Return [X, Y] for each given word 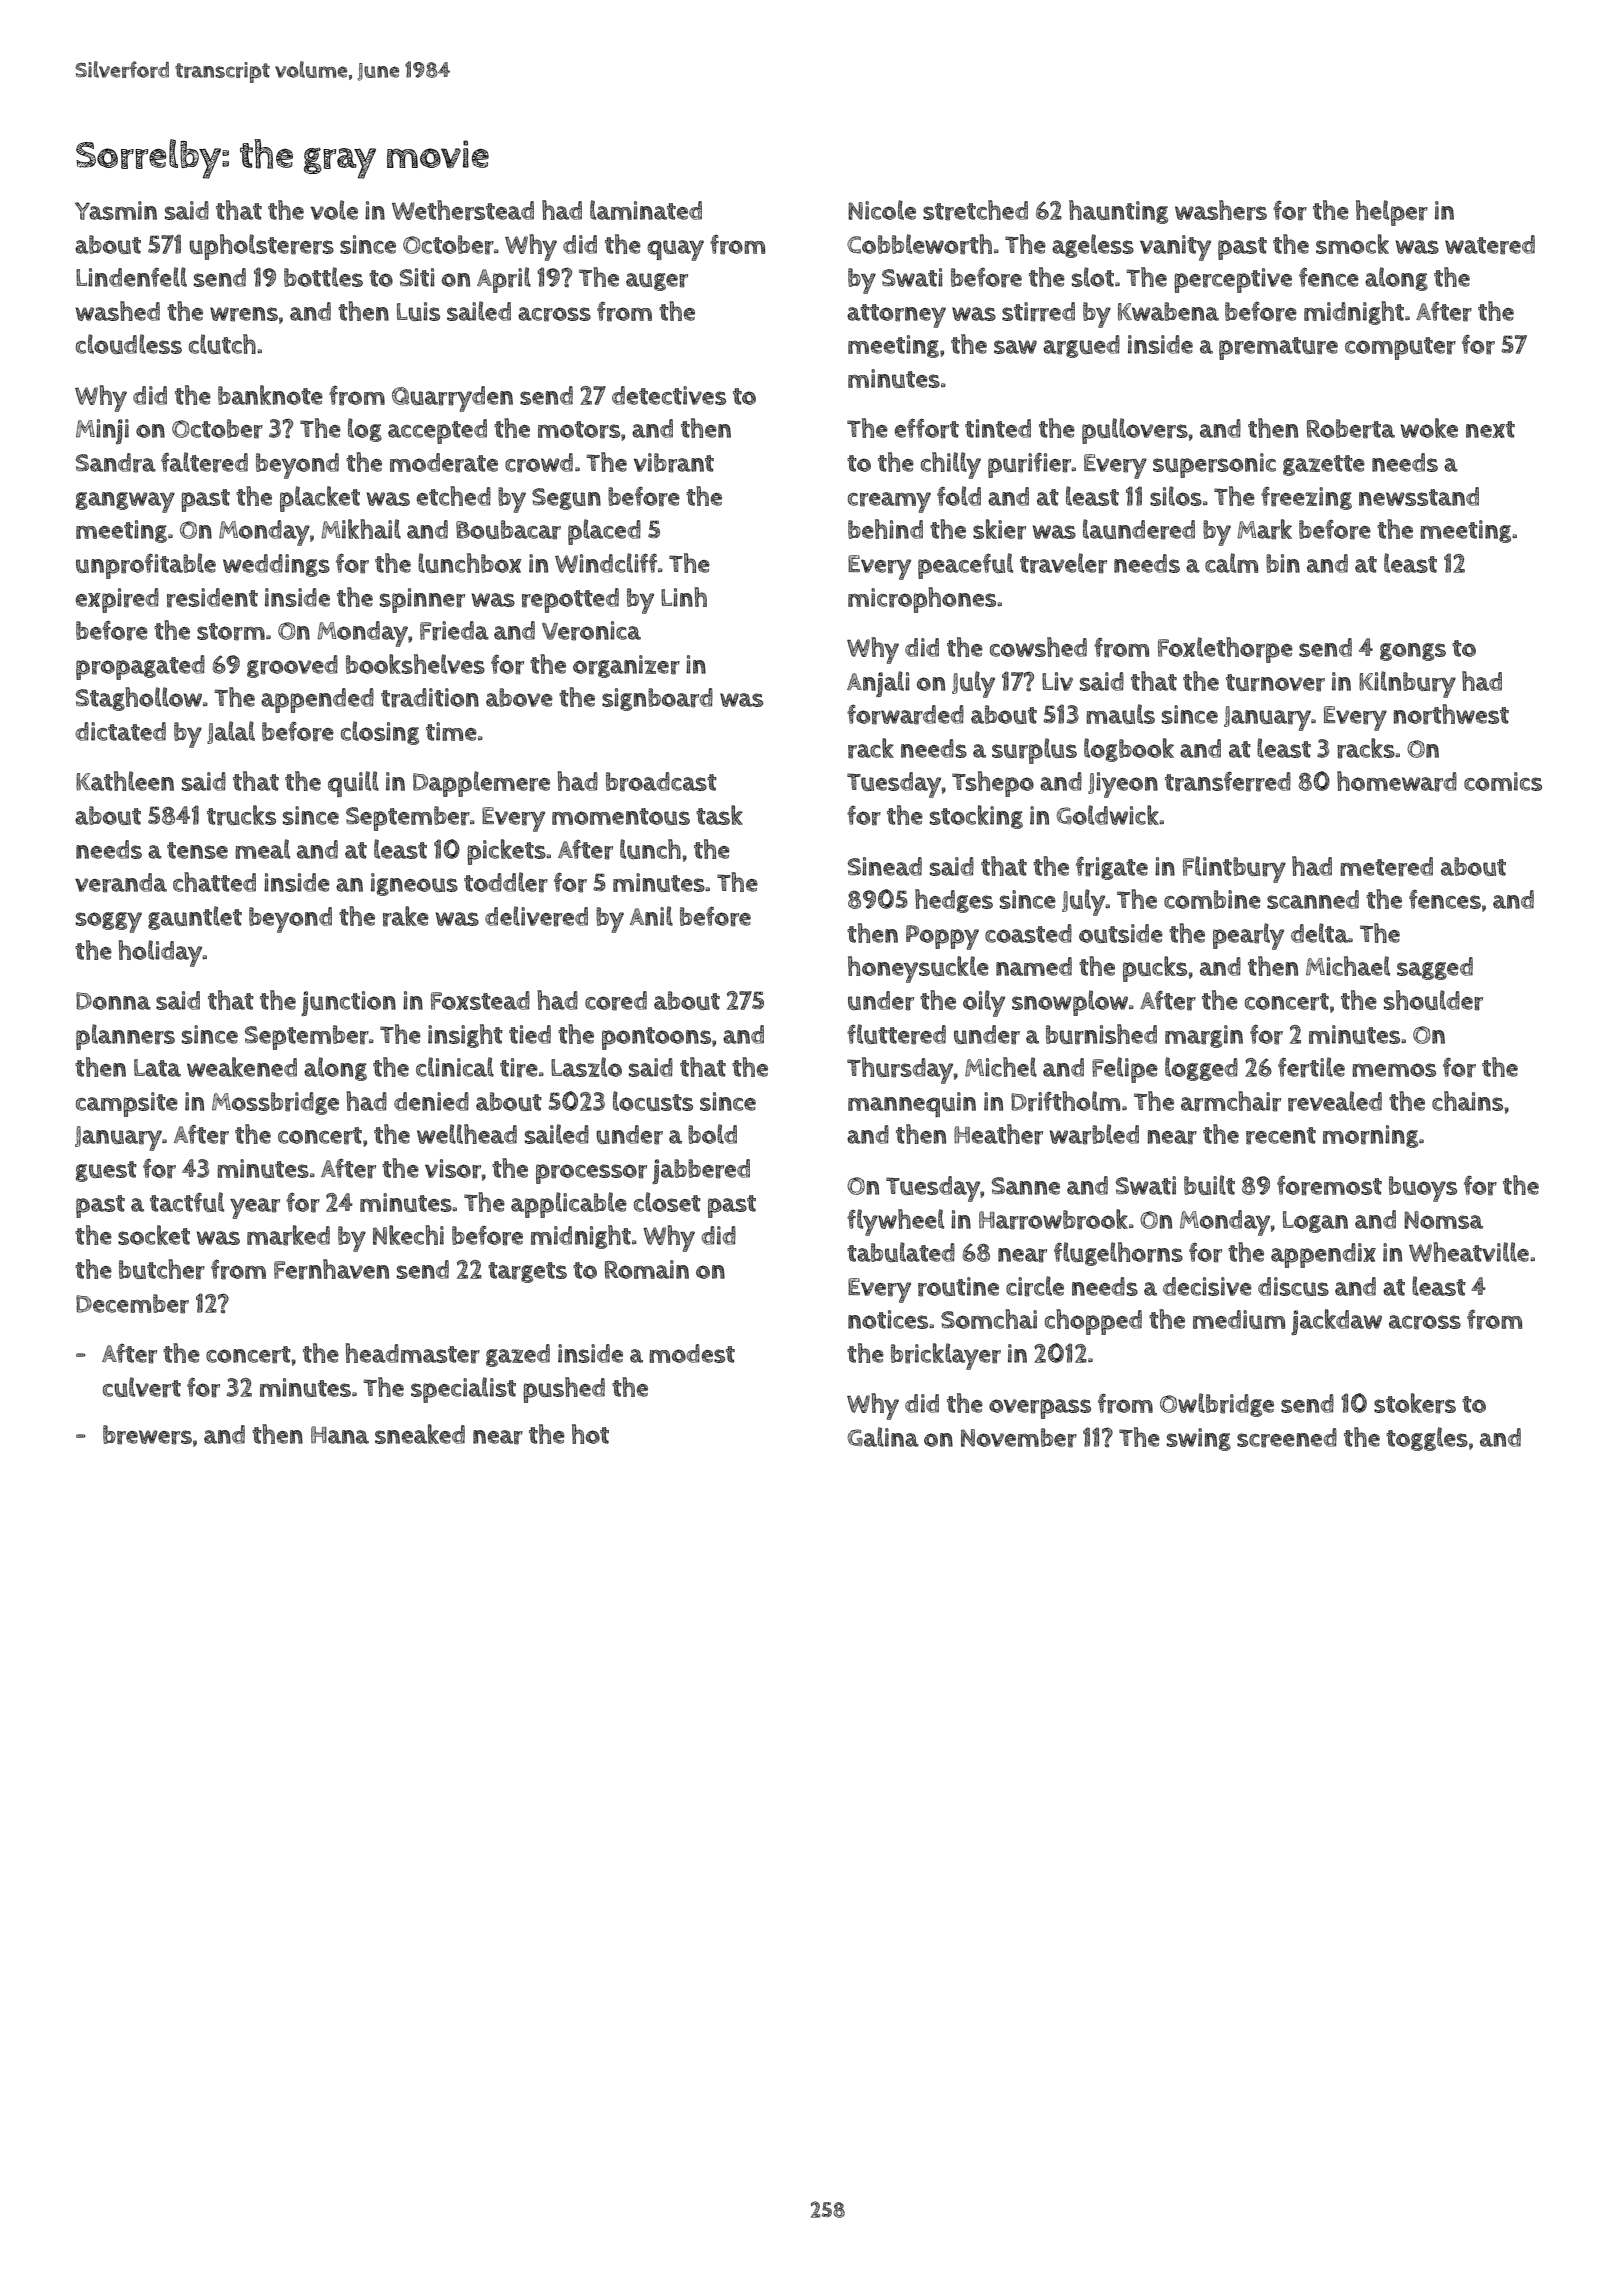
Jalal [231, 732]
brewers [147, 1435]
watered [1490, 245]
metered [1386, 867]
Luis [418, 311]
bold [712, 1134]
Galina [883, 1437]
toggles [1427, 1439]
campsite [127, 1104]
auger [657, 282]
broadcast [661, 782]
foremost [1329, 1185]
